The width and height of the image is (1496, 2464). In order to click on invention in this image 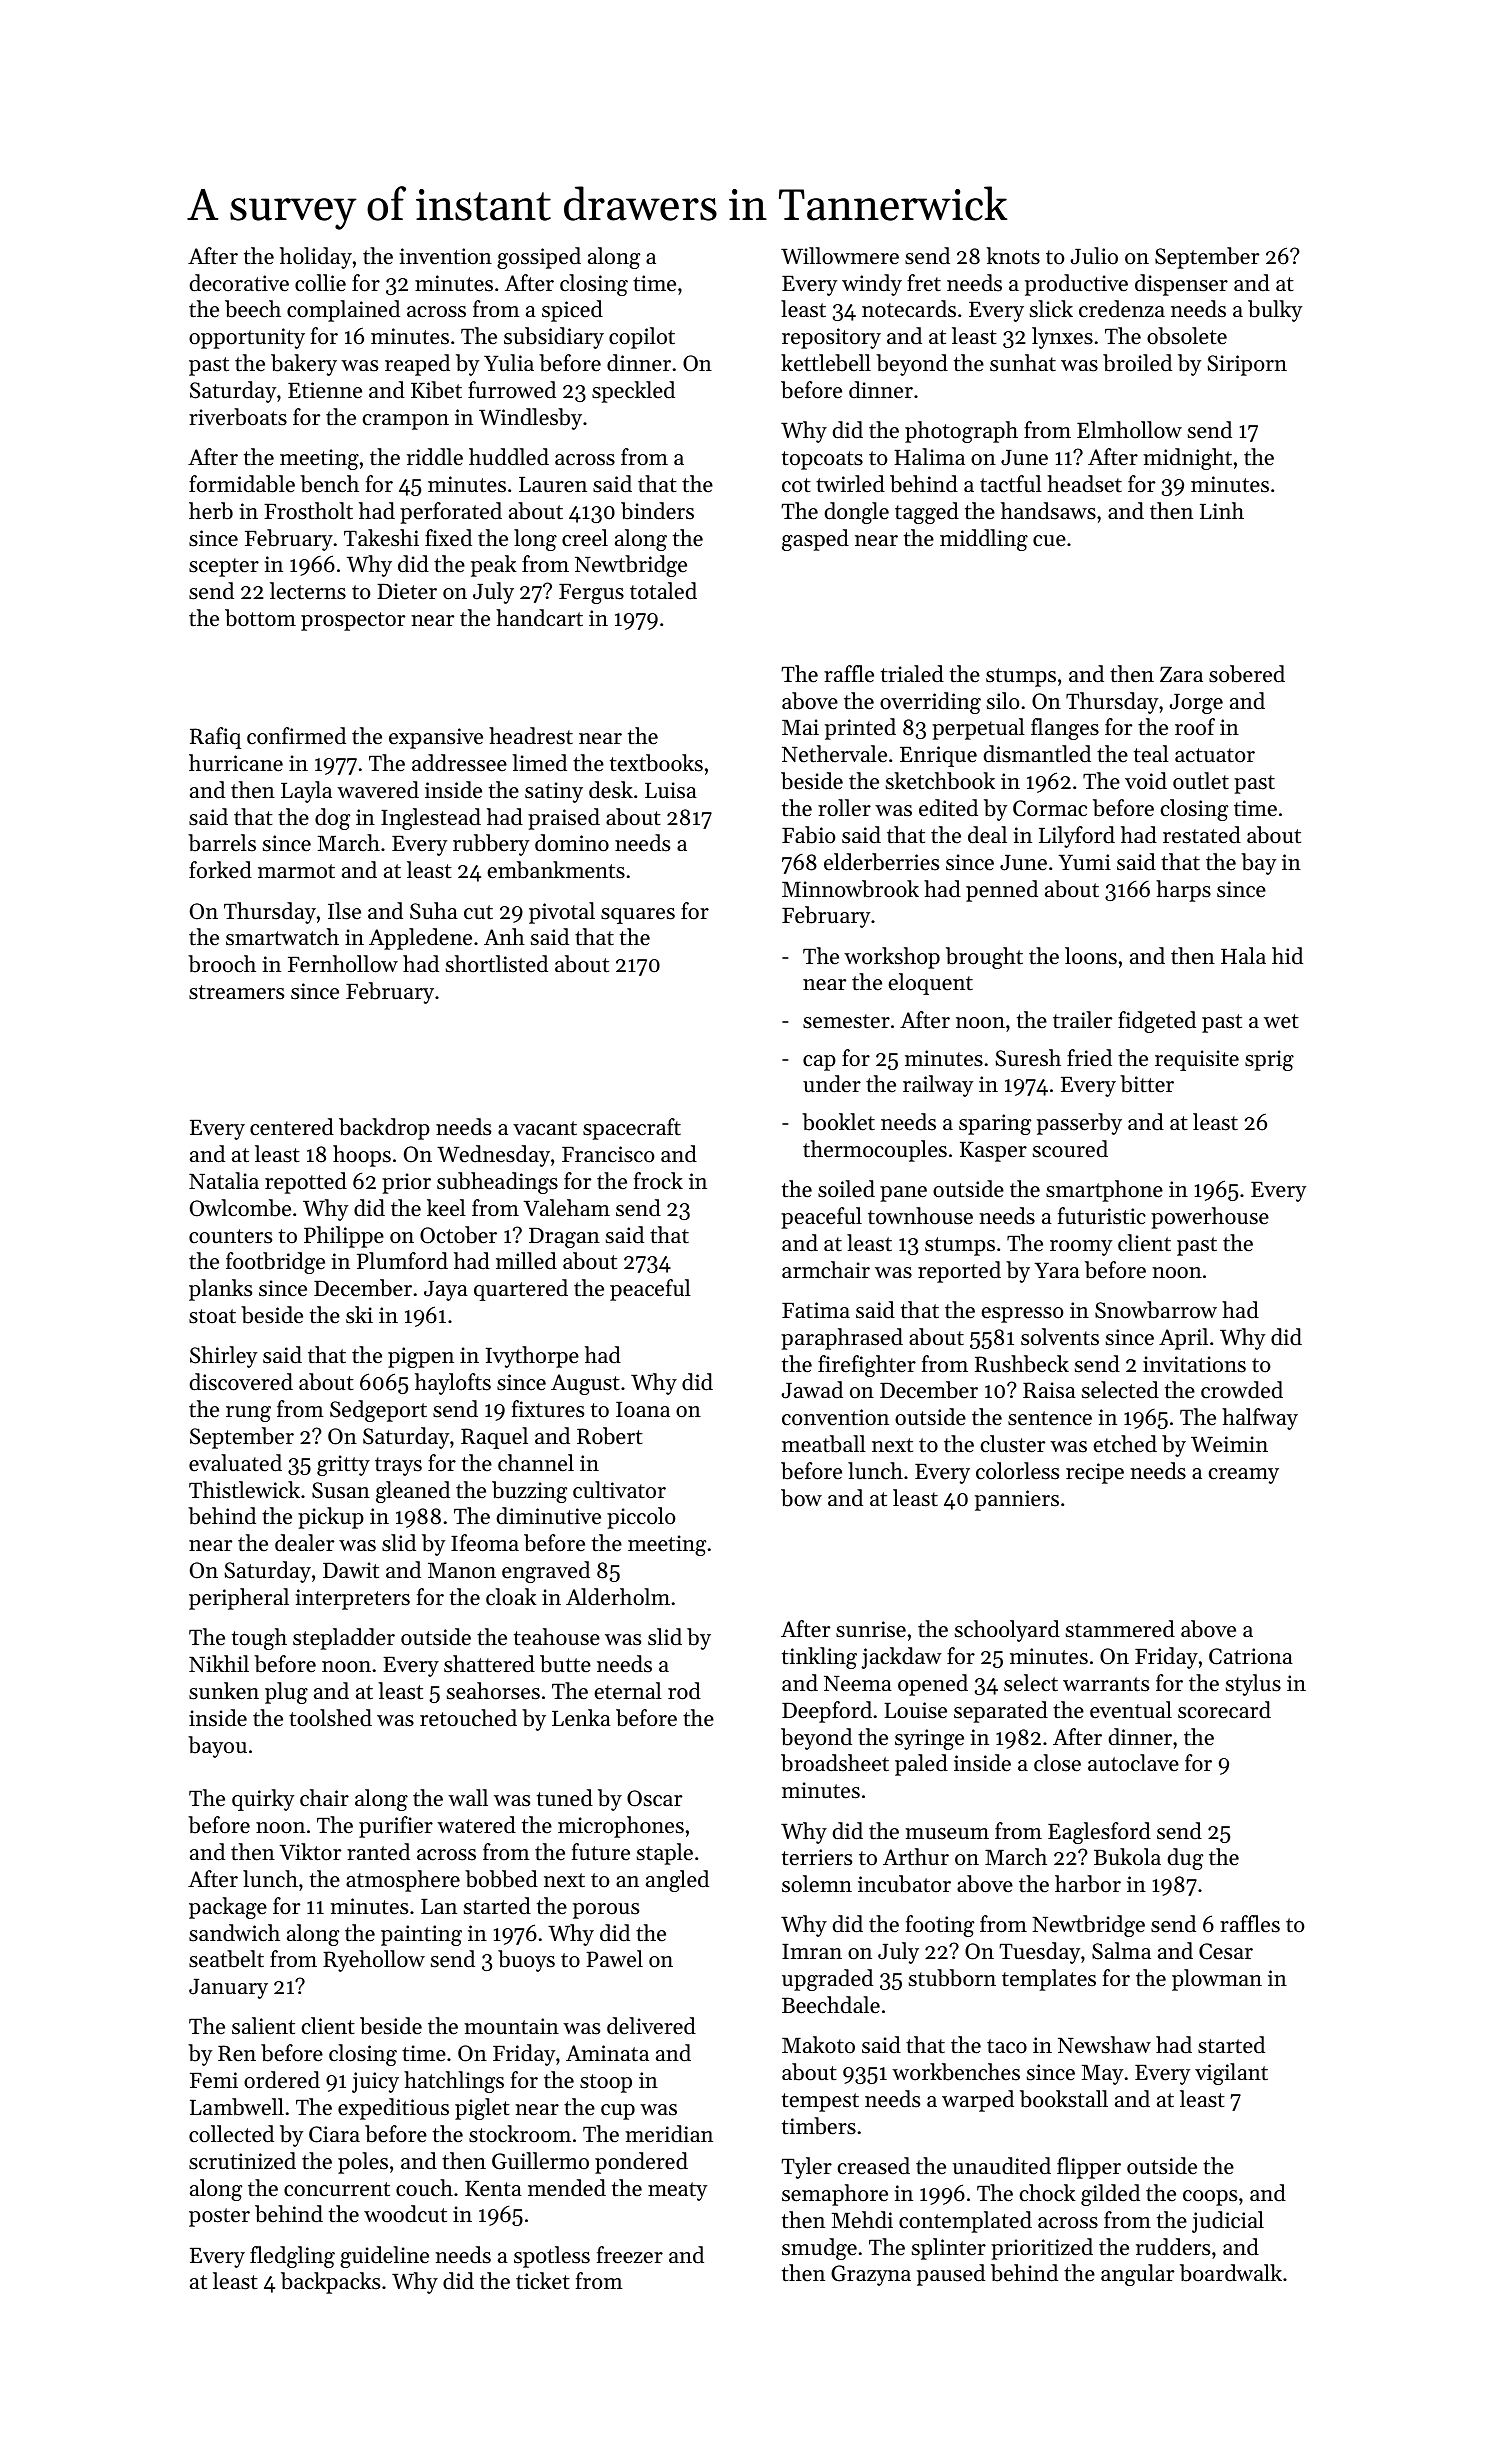, I will do `click(445, 256)`.
